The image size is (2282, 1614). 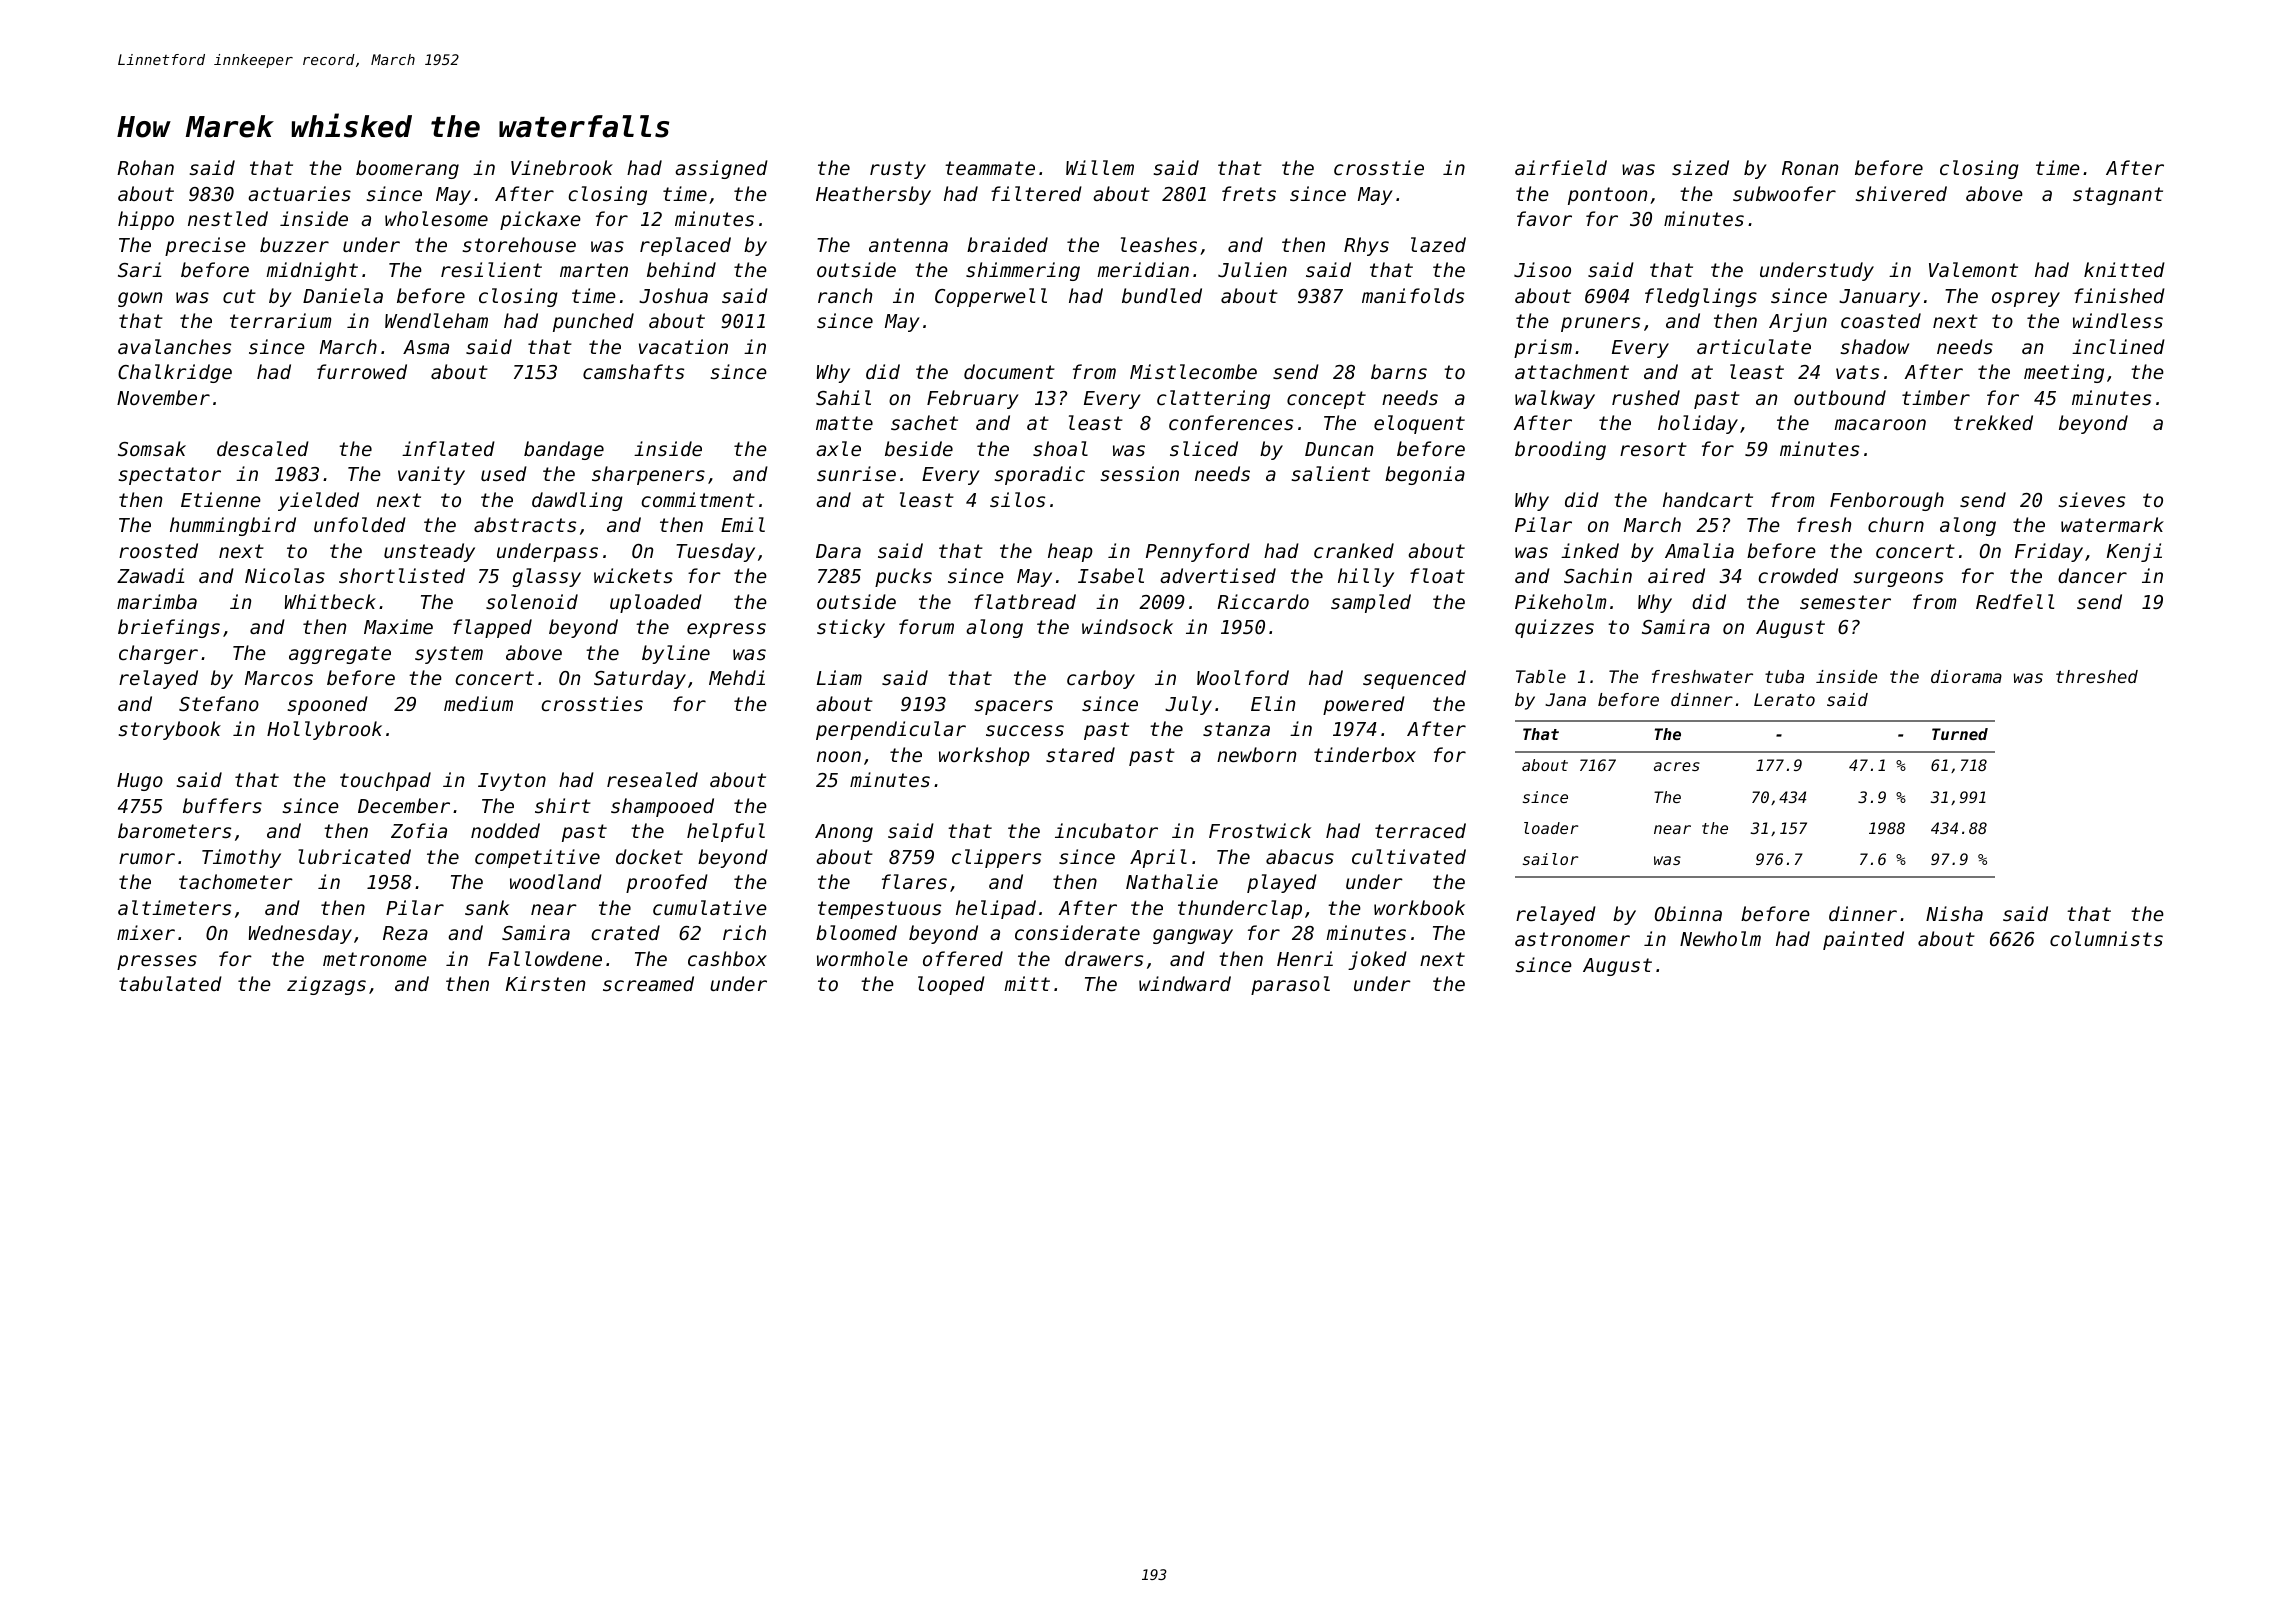 I want to click on hummingbird, so click(x=233, y=526).
